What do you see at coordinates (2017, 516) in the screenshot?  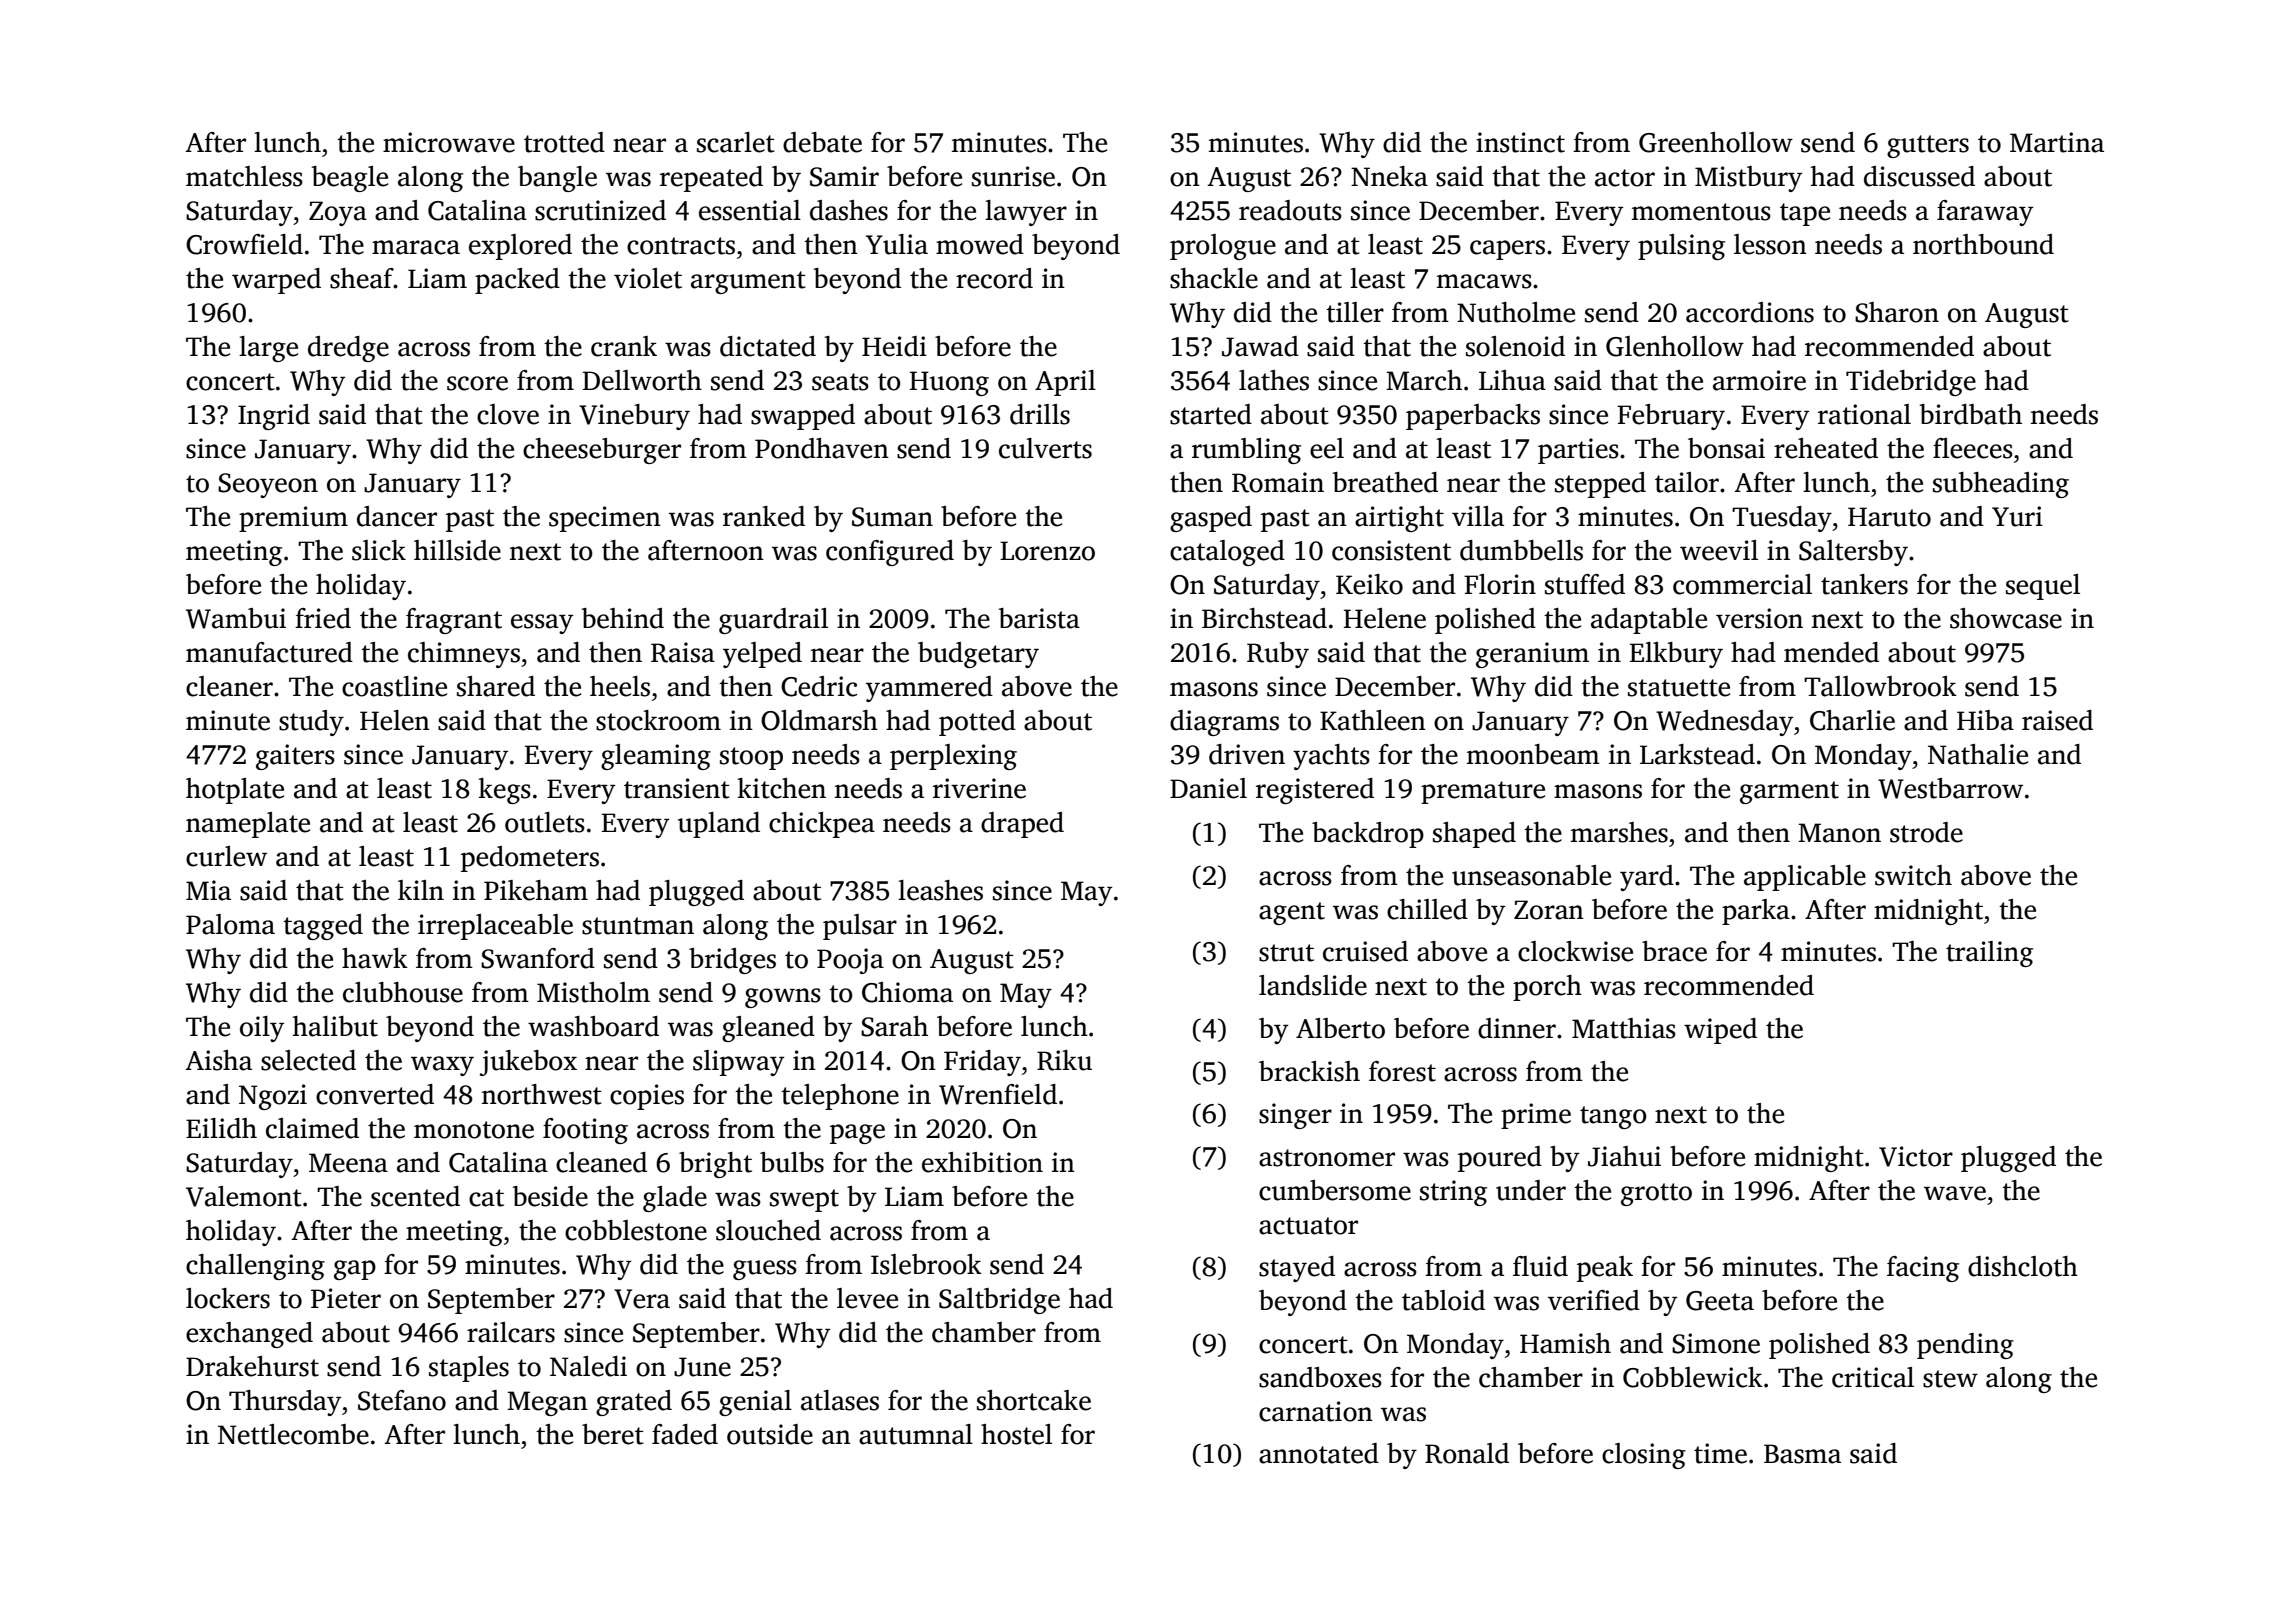 I see `Yuri` at bounding box center [2017, 516].
